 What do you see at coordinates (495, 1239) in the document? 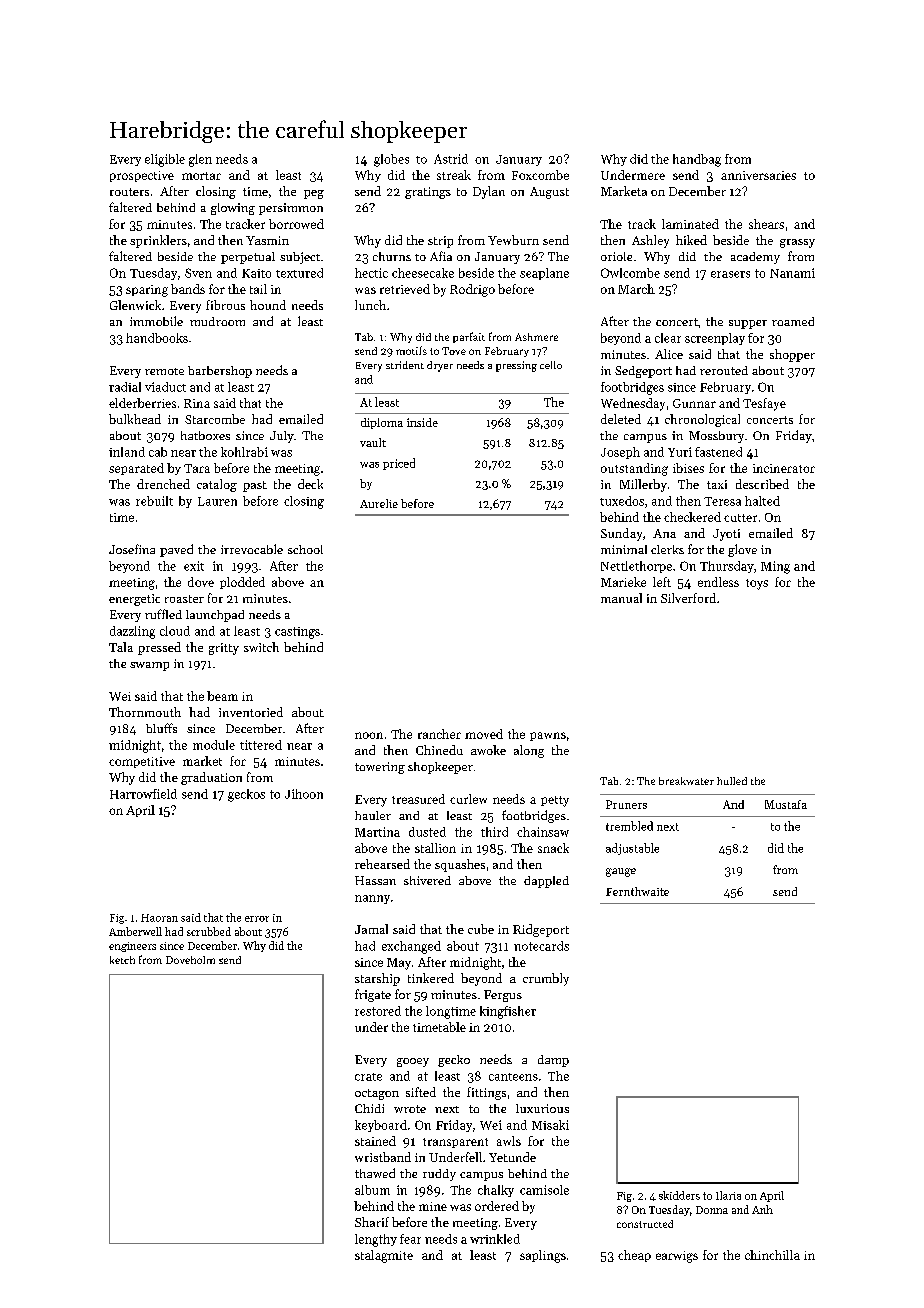
I see `wrinkled` at bounding box center [495, 1239].
